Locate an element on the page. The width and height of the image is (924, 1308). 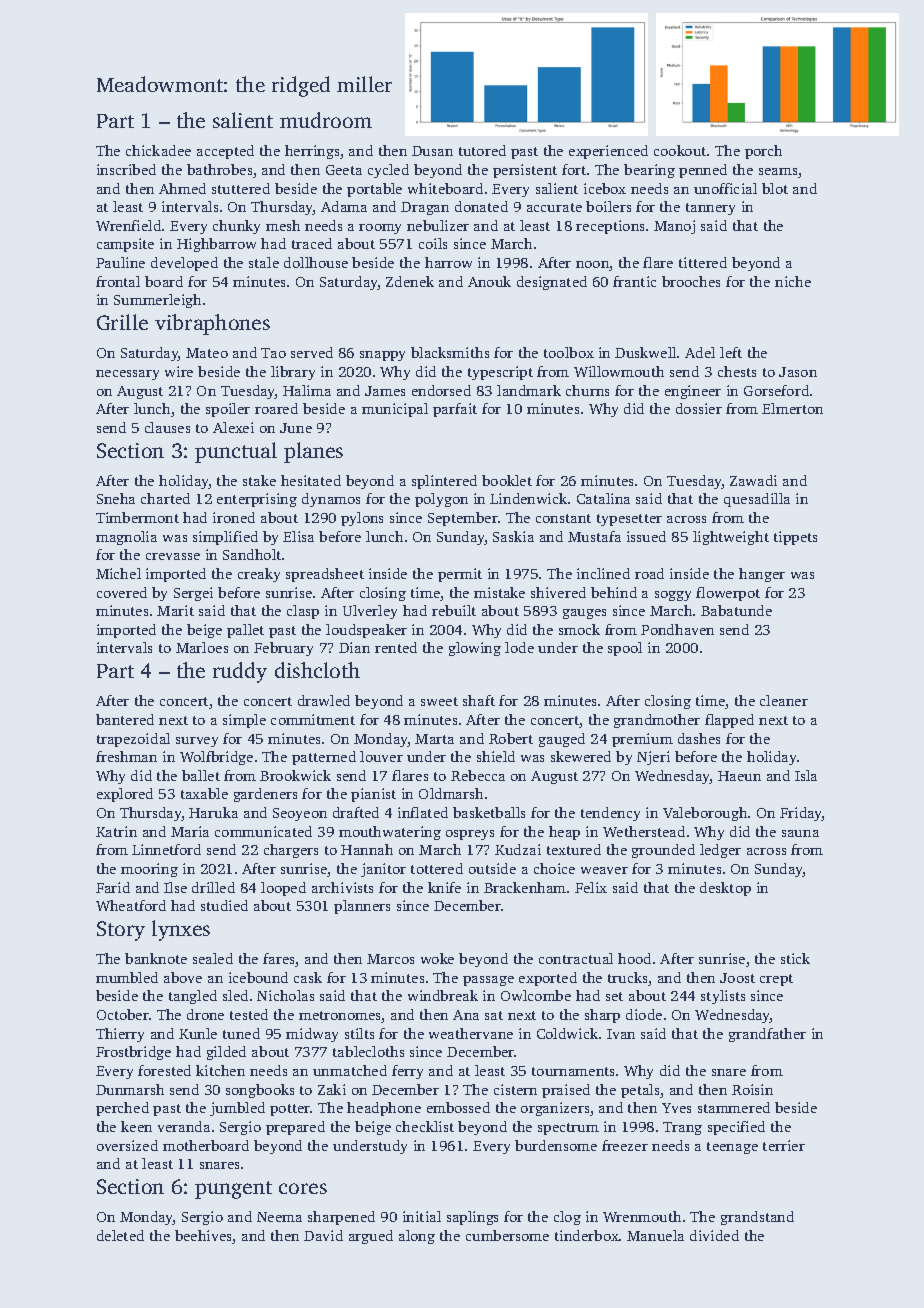
stick is located at coordinates (795, 958).
